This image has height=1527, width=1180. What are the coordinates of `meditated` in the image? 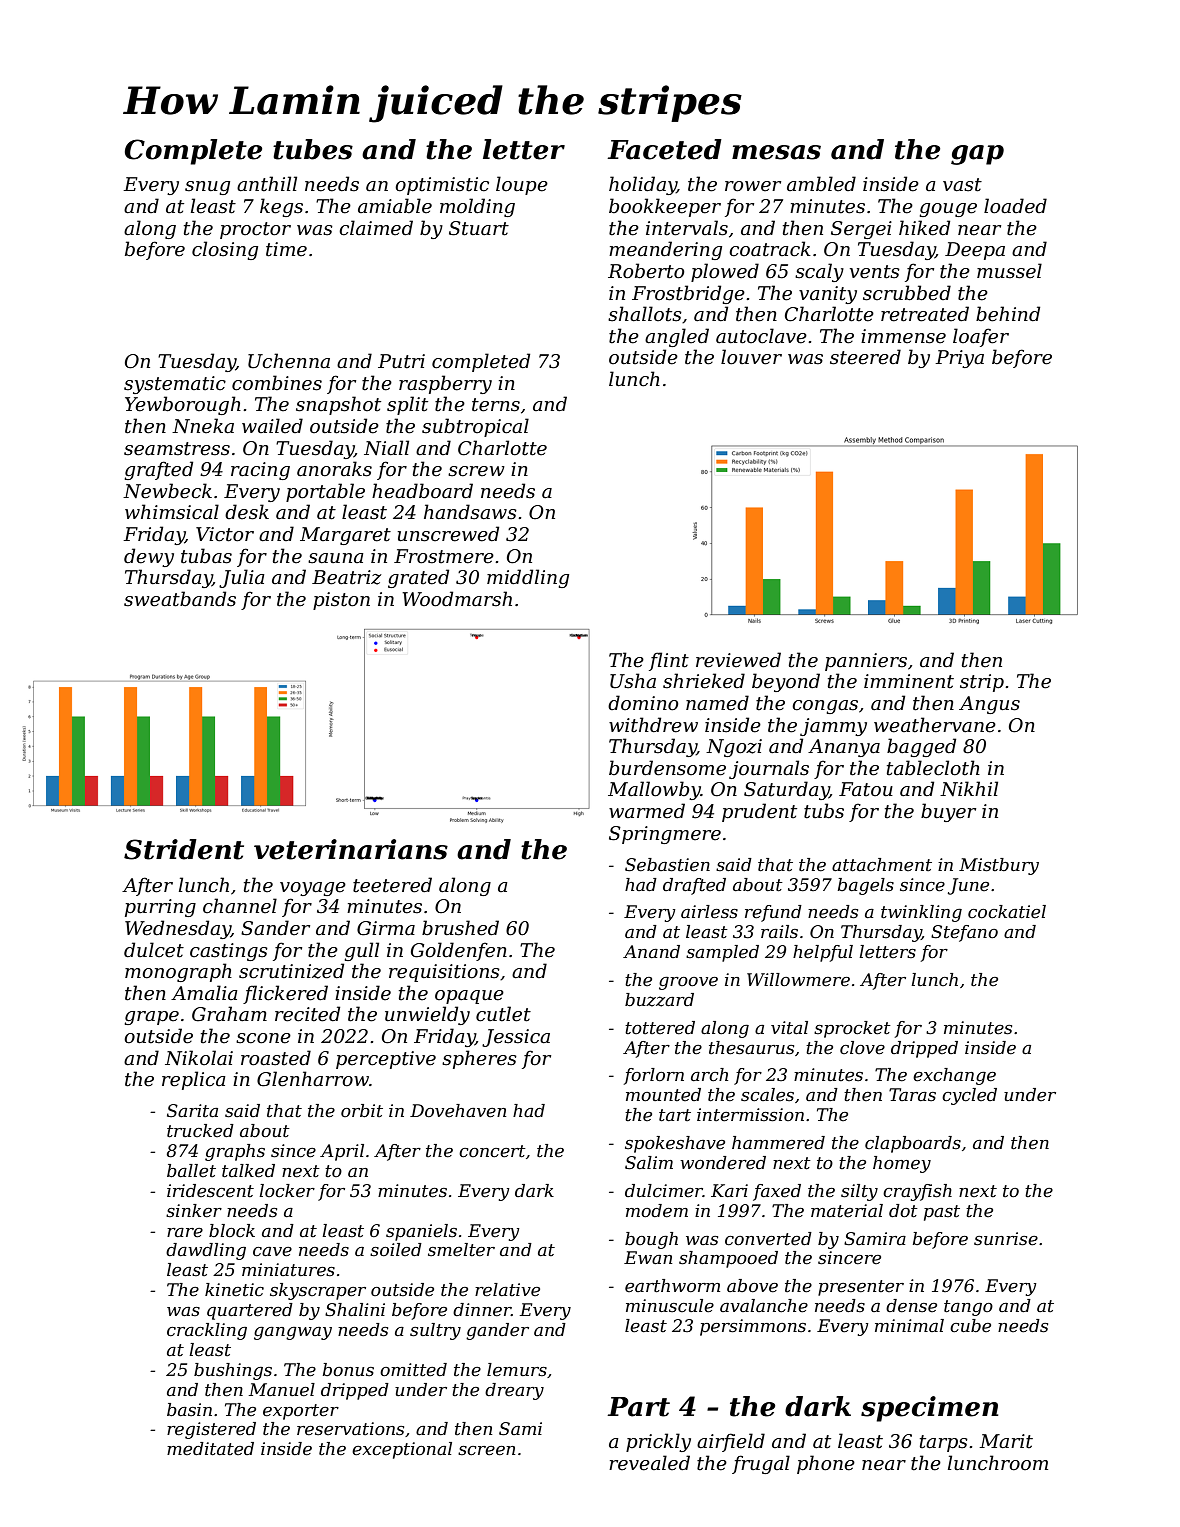 It's located at (210, 1449).
